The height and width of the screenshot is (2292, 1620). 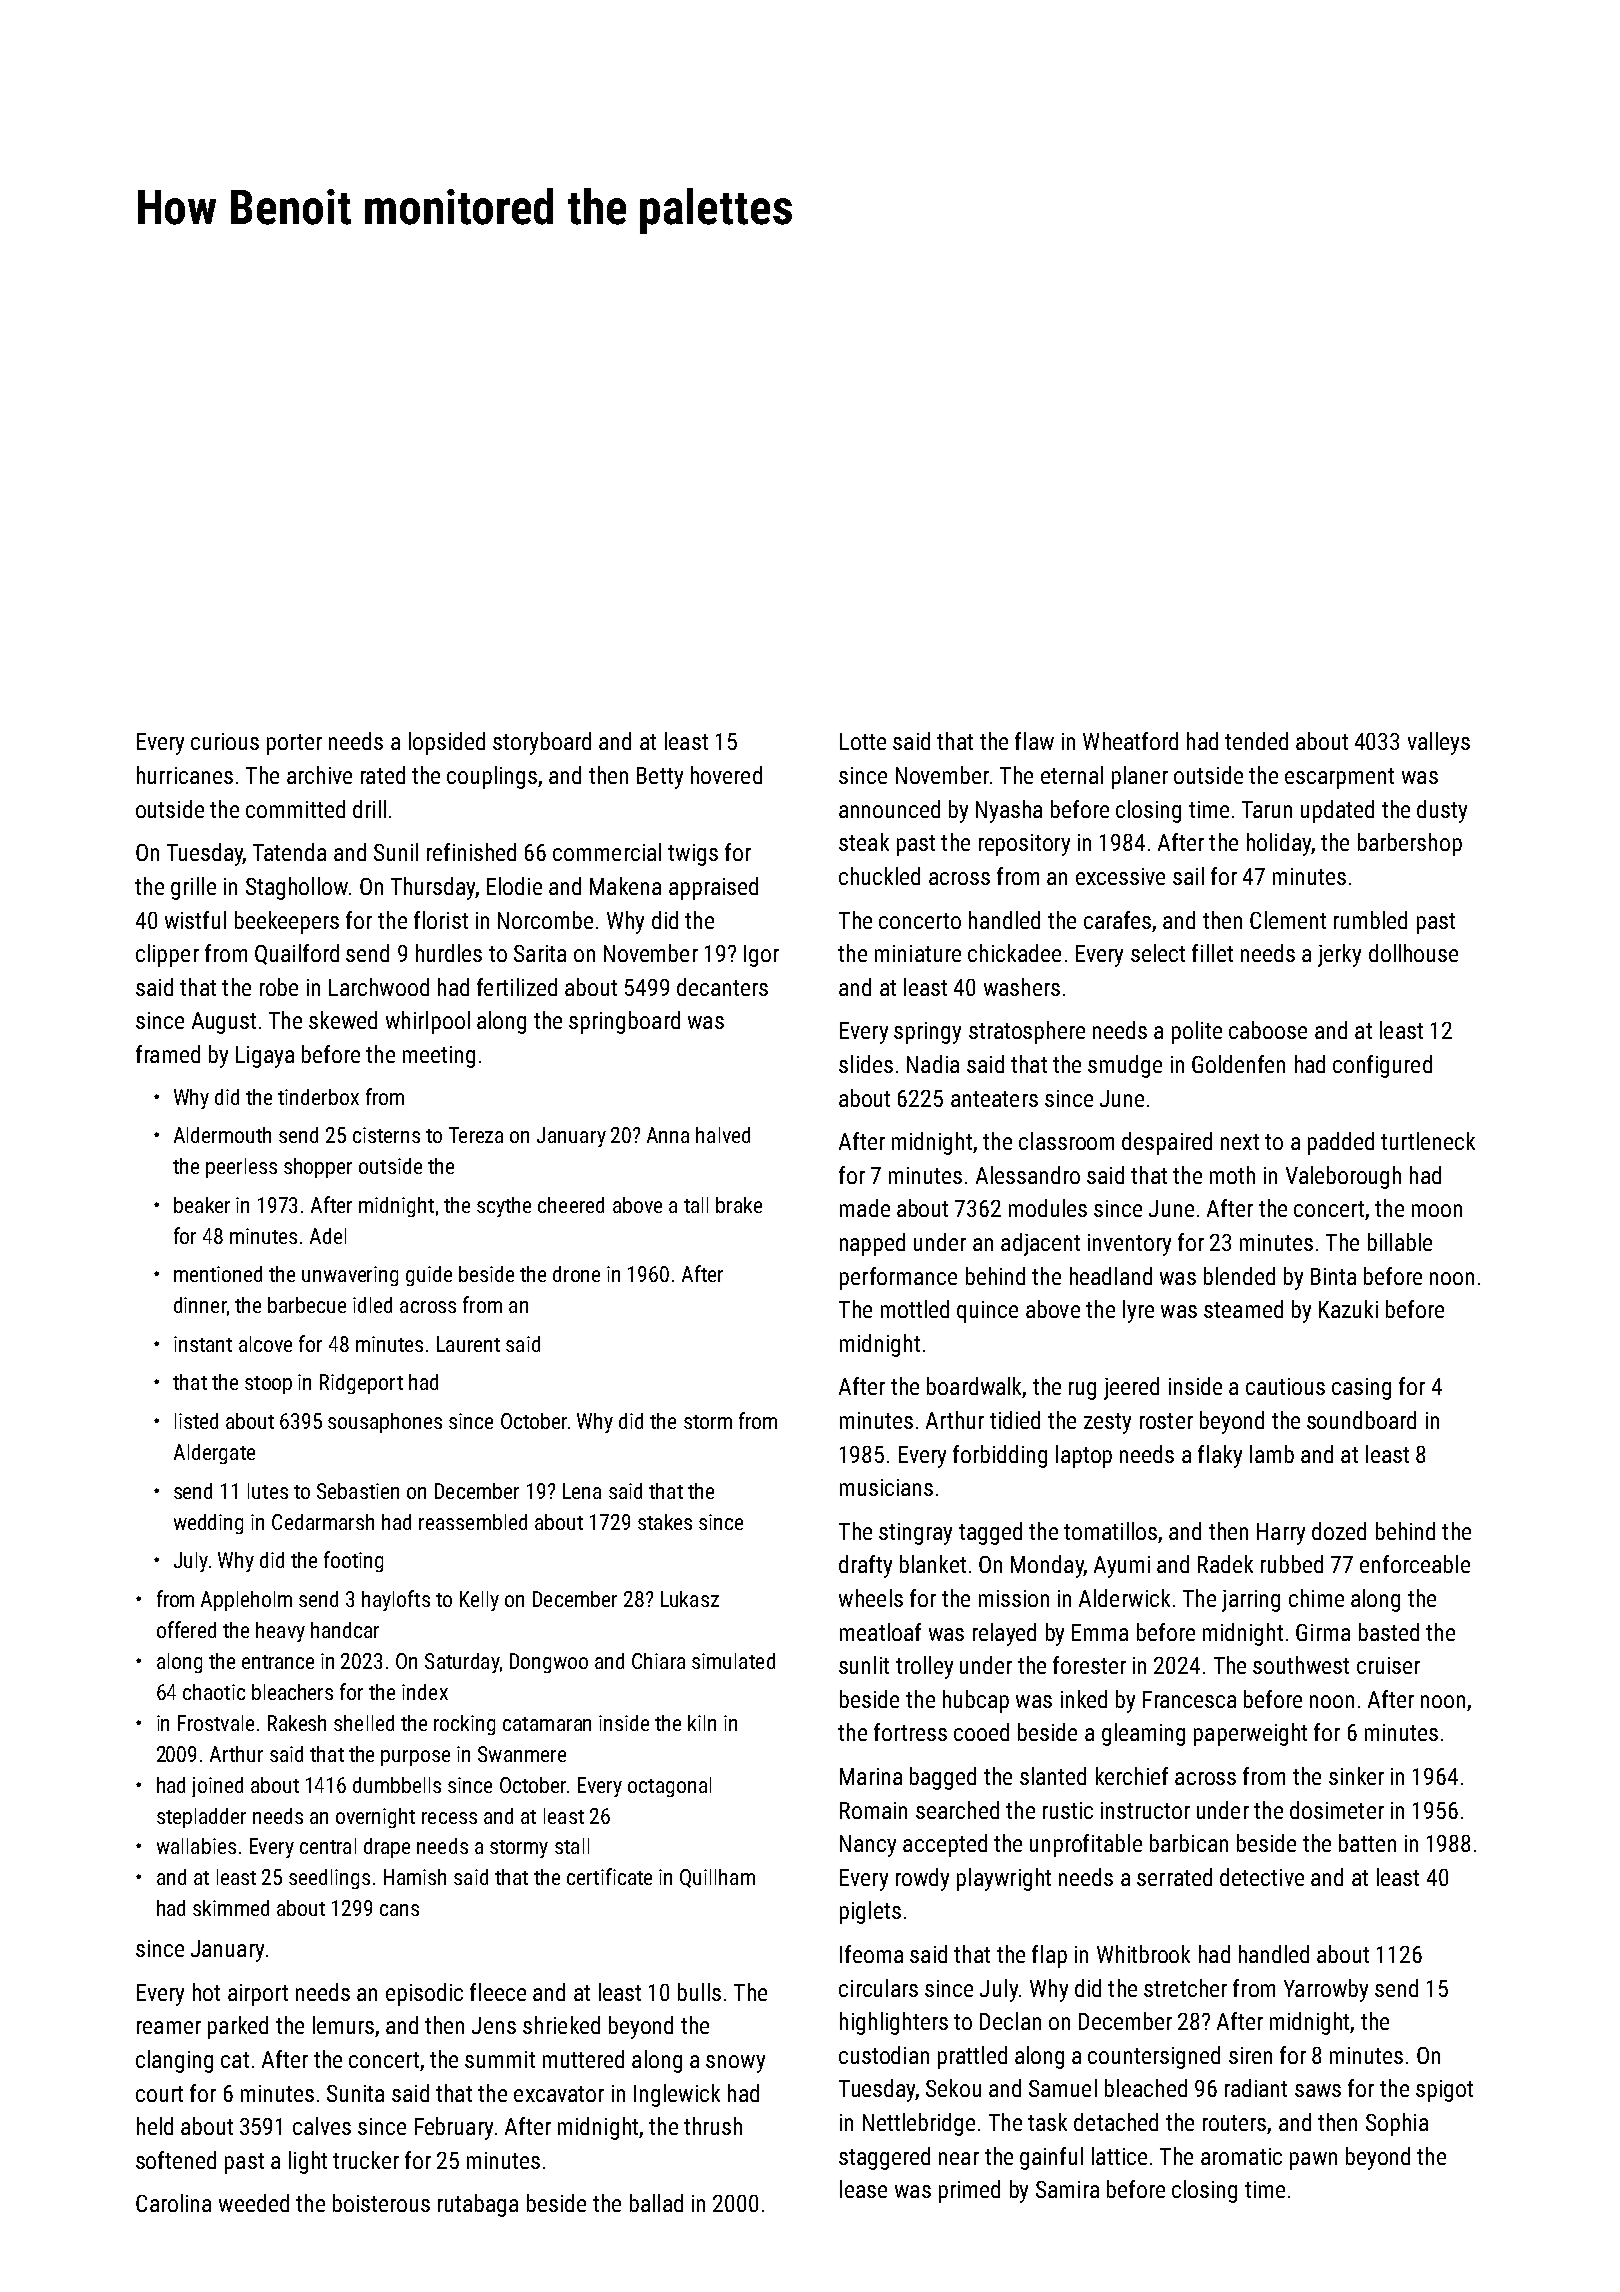 What do you see at coordinates (1067, 2189) in the screenshot?
I see `Samira` at bounding box center [1067, 2189].
